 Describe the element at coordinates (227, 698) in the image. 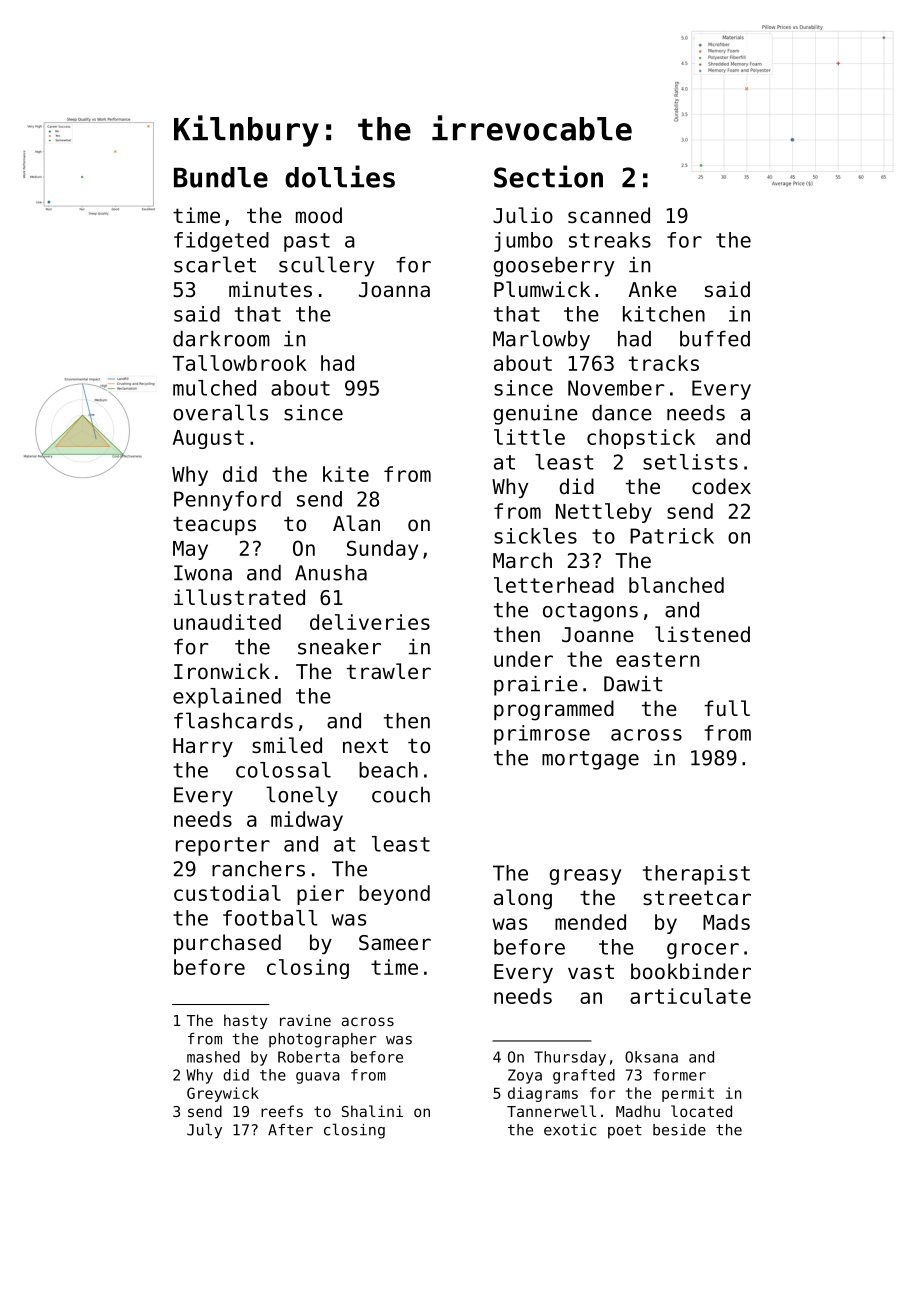

I see `explained` at that location.
